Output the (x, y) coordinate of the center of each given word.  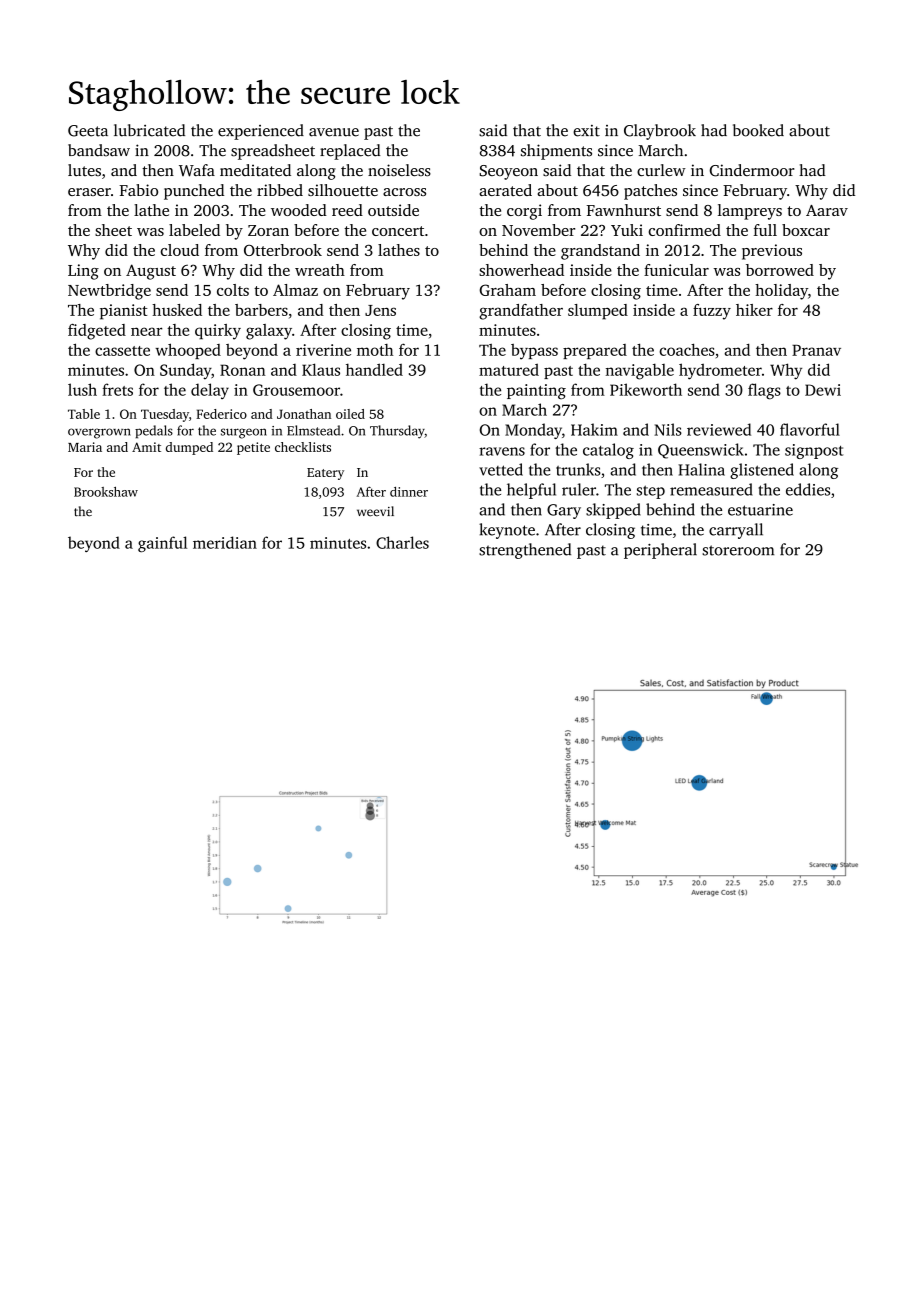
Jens (380, 310)
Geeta (88, 131)
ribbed (280, 190)
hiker (754, 310)
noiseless (399, 170)
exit (586, 131)
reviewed (719, 429)
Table (84, 414)
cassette (122, 351)
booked (758, 130)
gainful (162, 544)
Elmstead (313, 430)
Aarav (827, 210)
